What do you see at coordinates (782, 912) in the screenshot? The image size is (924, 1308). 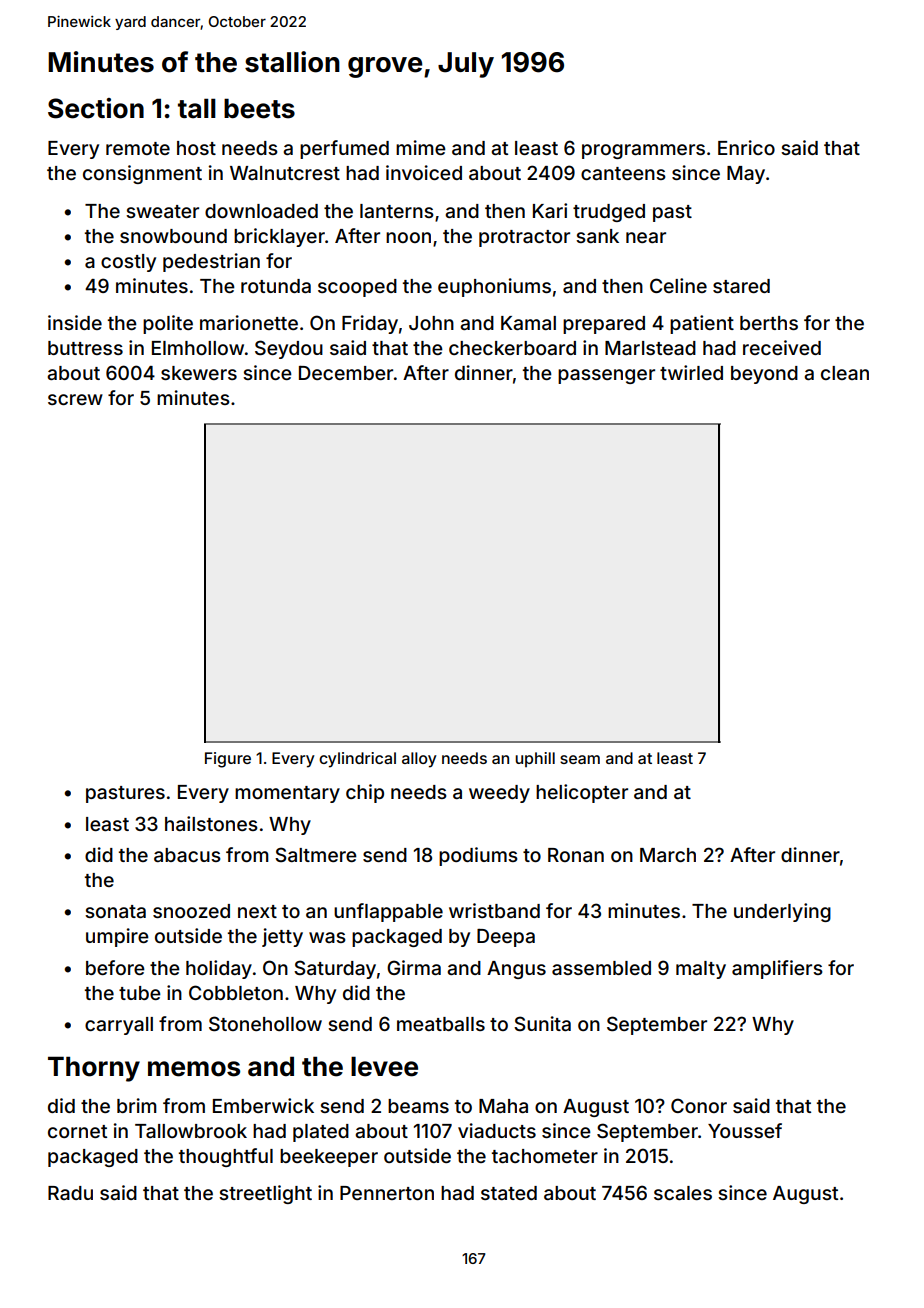 I see `underlying` at bounding box center [782, 912].
